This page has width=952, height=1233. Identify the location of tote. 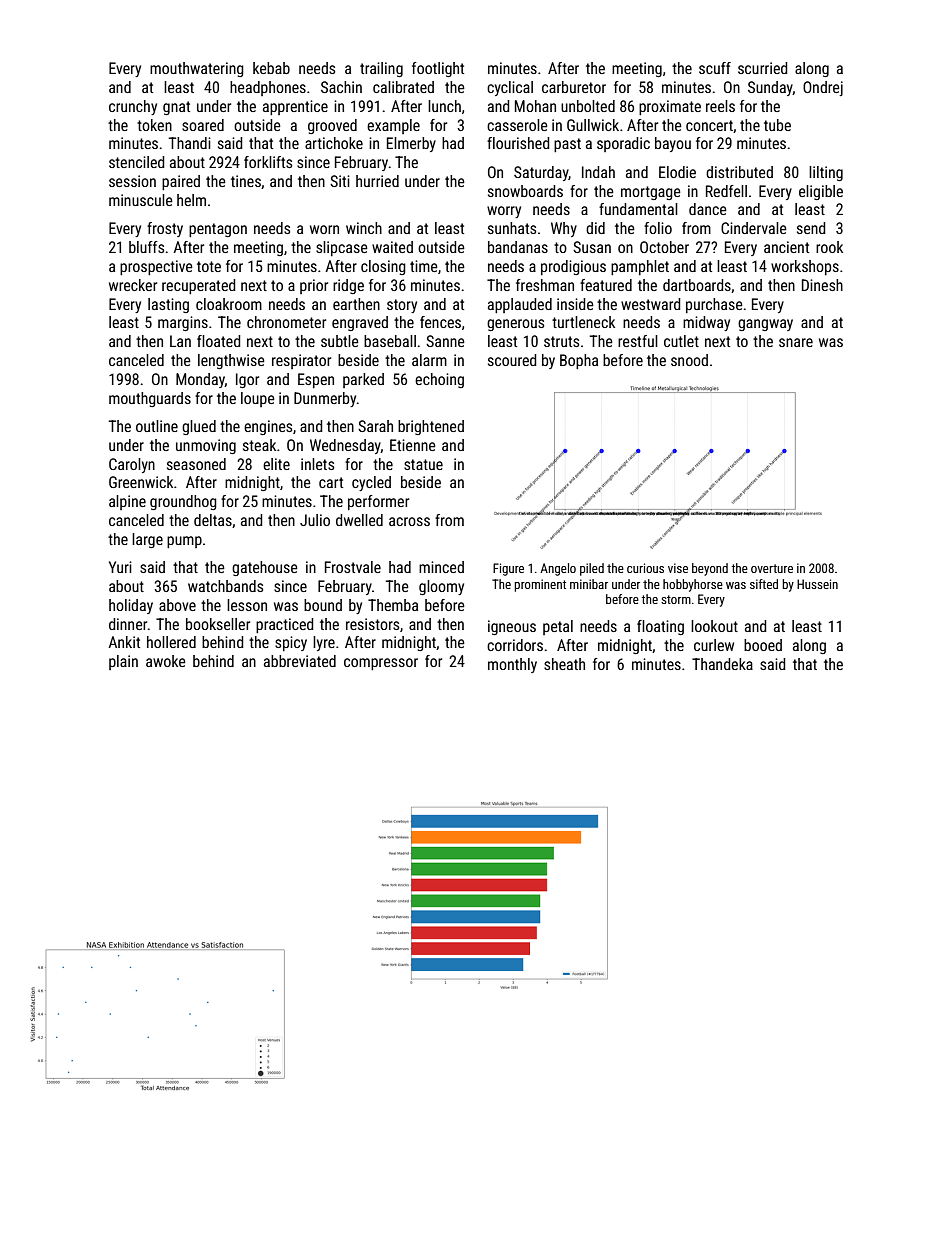
(209, 266).
